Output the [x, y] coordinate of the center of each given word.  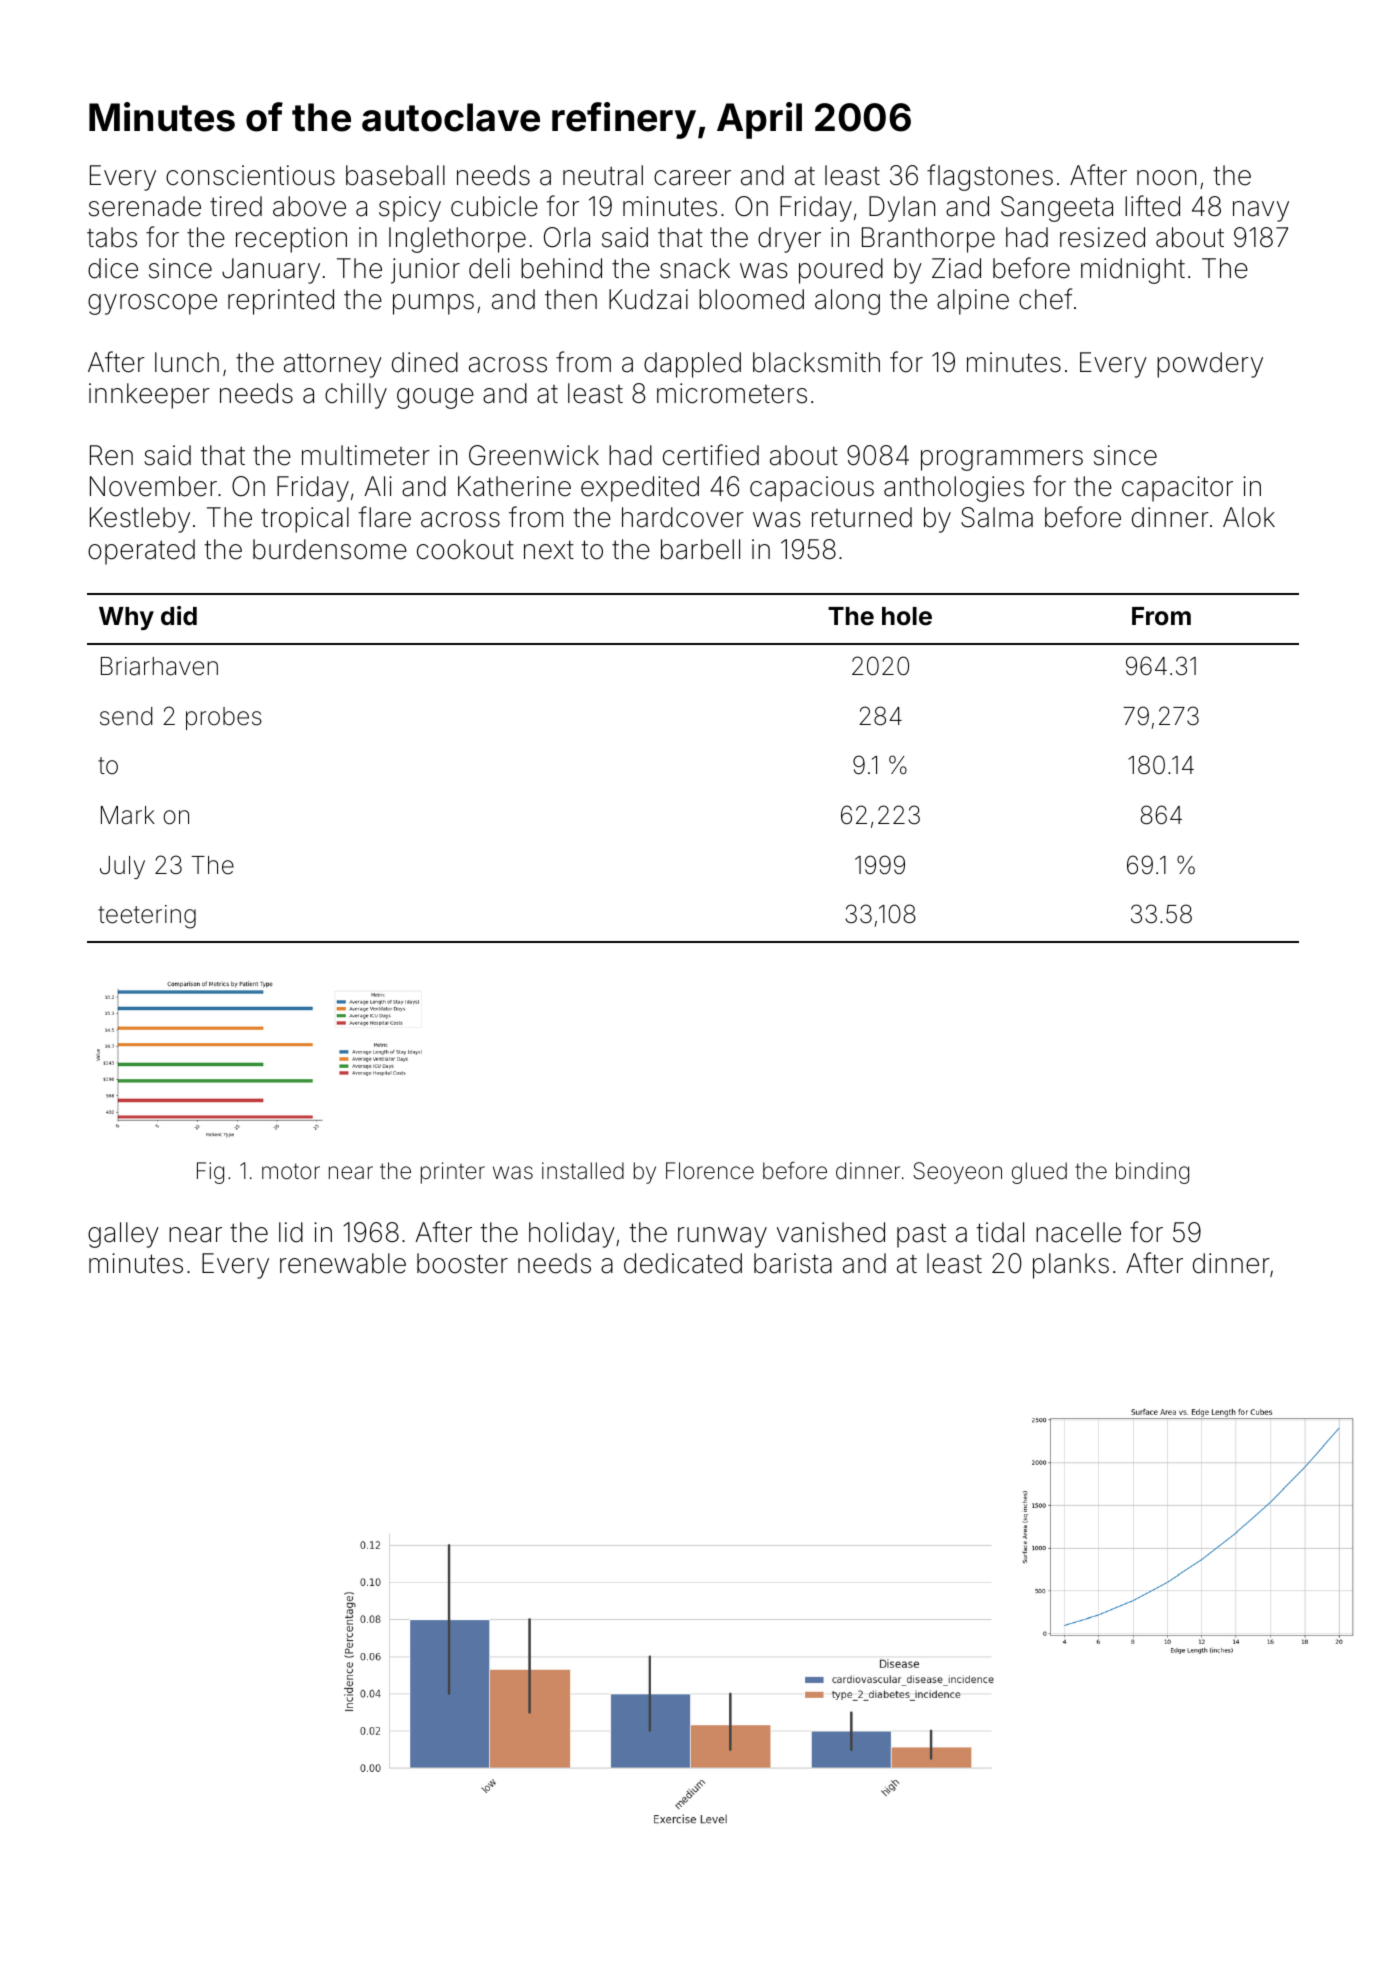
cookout [465, 549]
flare [384, 517]
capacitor [1177, 489]
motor [291, 1171]
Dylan [902, 209]
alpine [973, 302]
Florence [710, 1171]
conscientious [250, 175]
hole [907, 616]
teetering [147, 917]
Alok [1249, 517]
